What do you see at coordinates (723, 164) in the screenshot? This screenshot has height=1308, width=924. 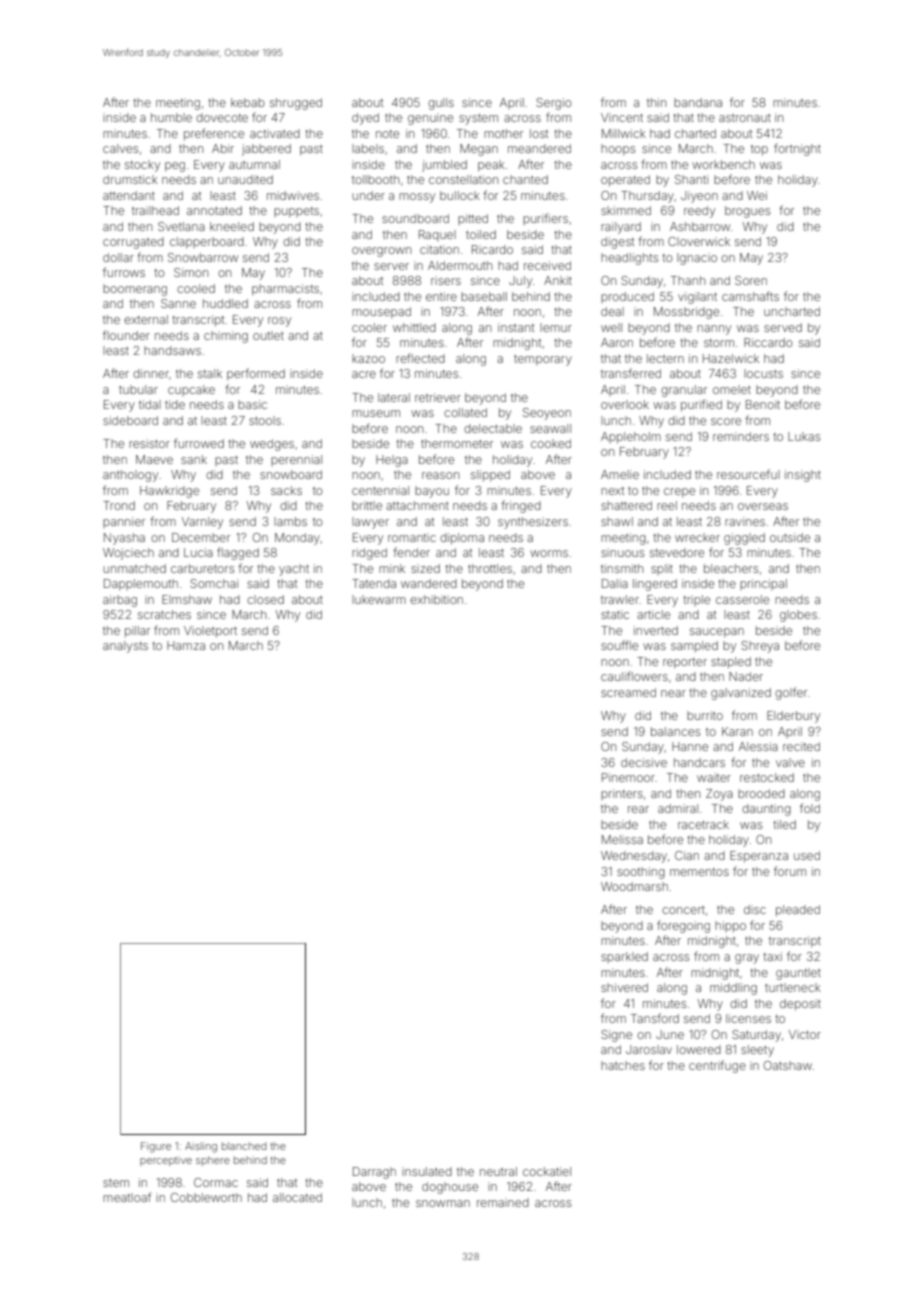 I see `workbench` at bounding box center [723, 164].
